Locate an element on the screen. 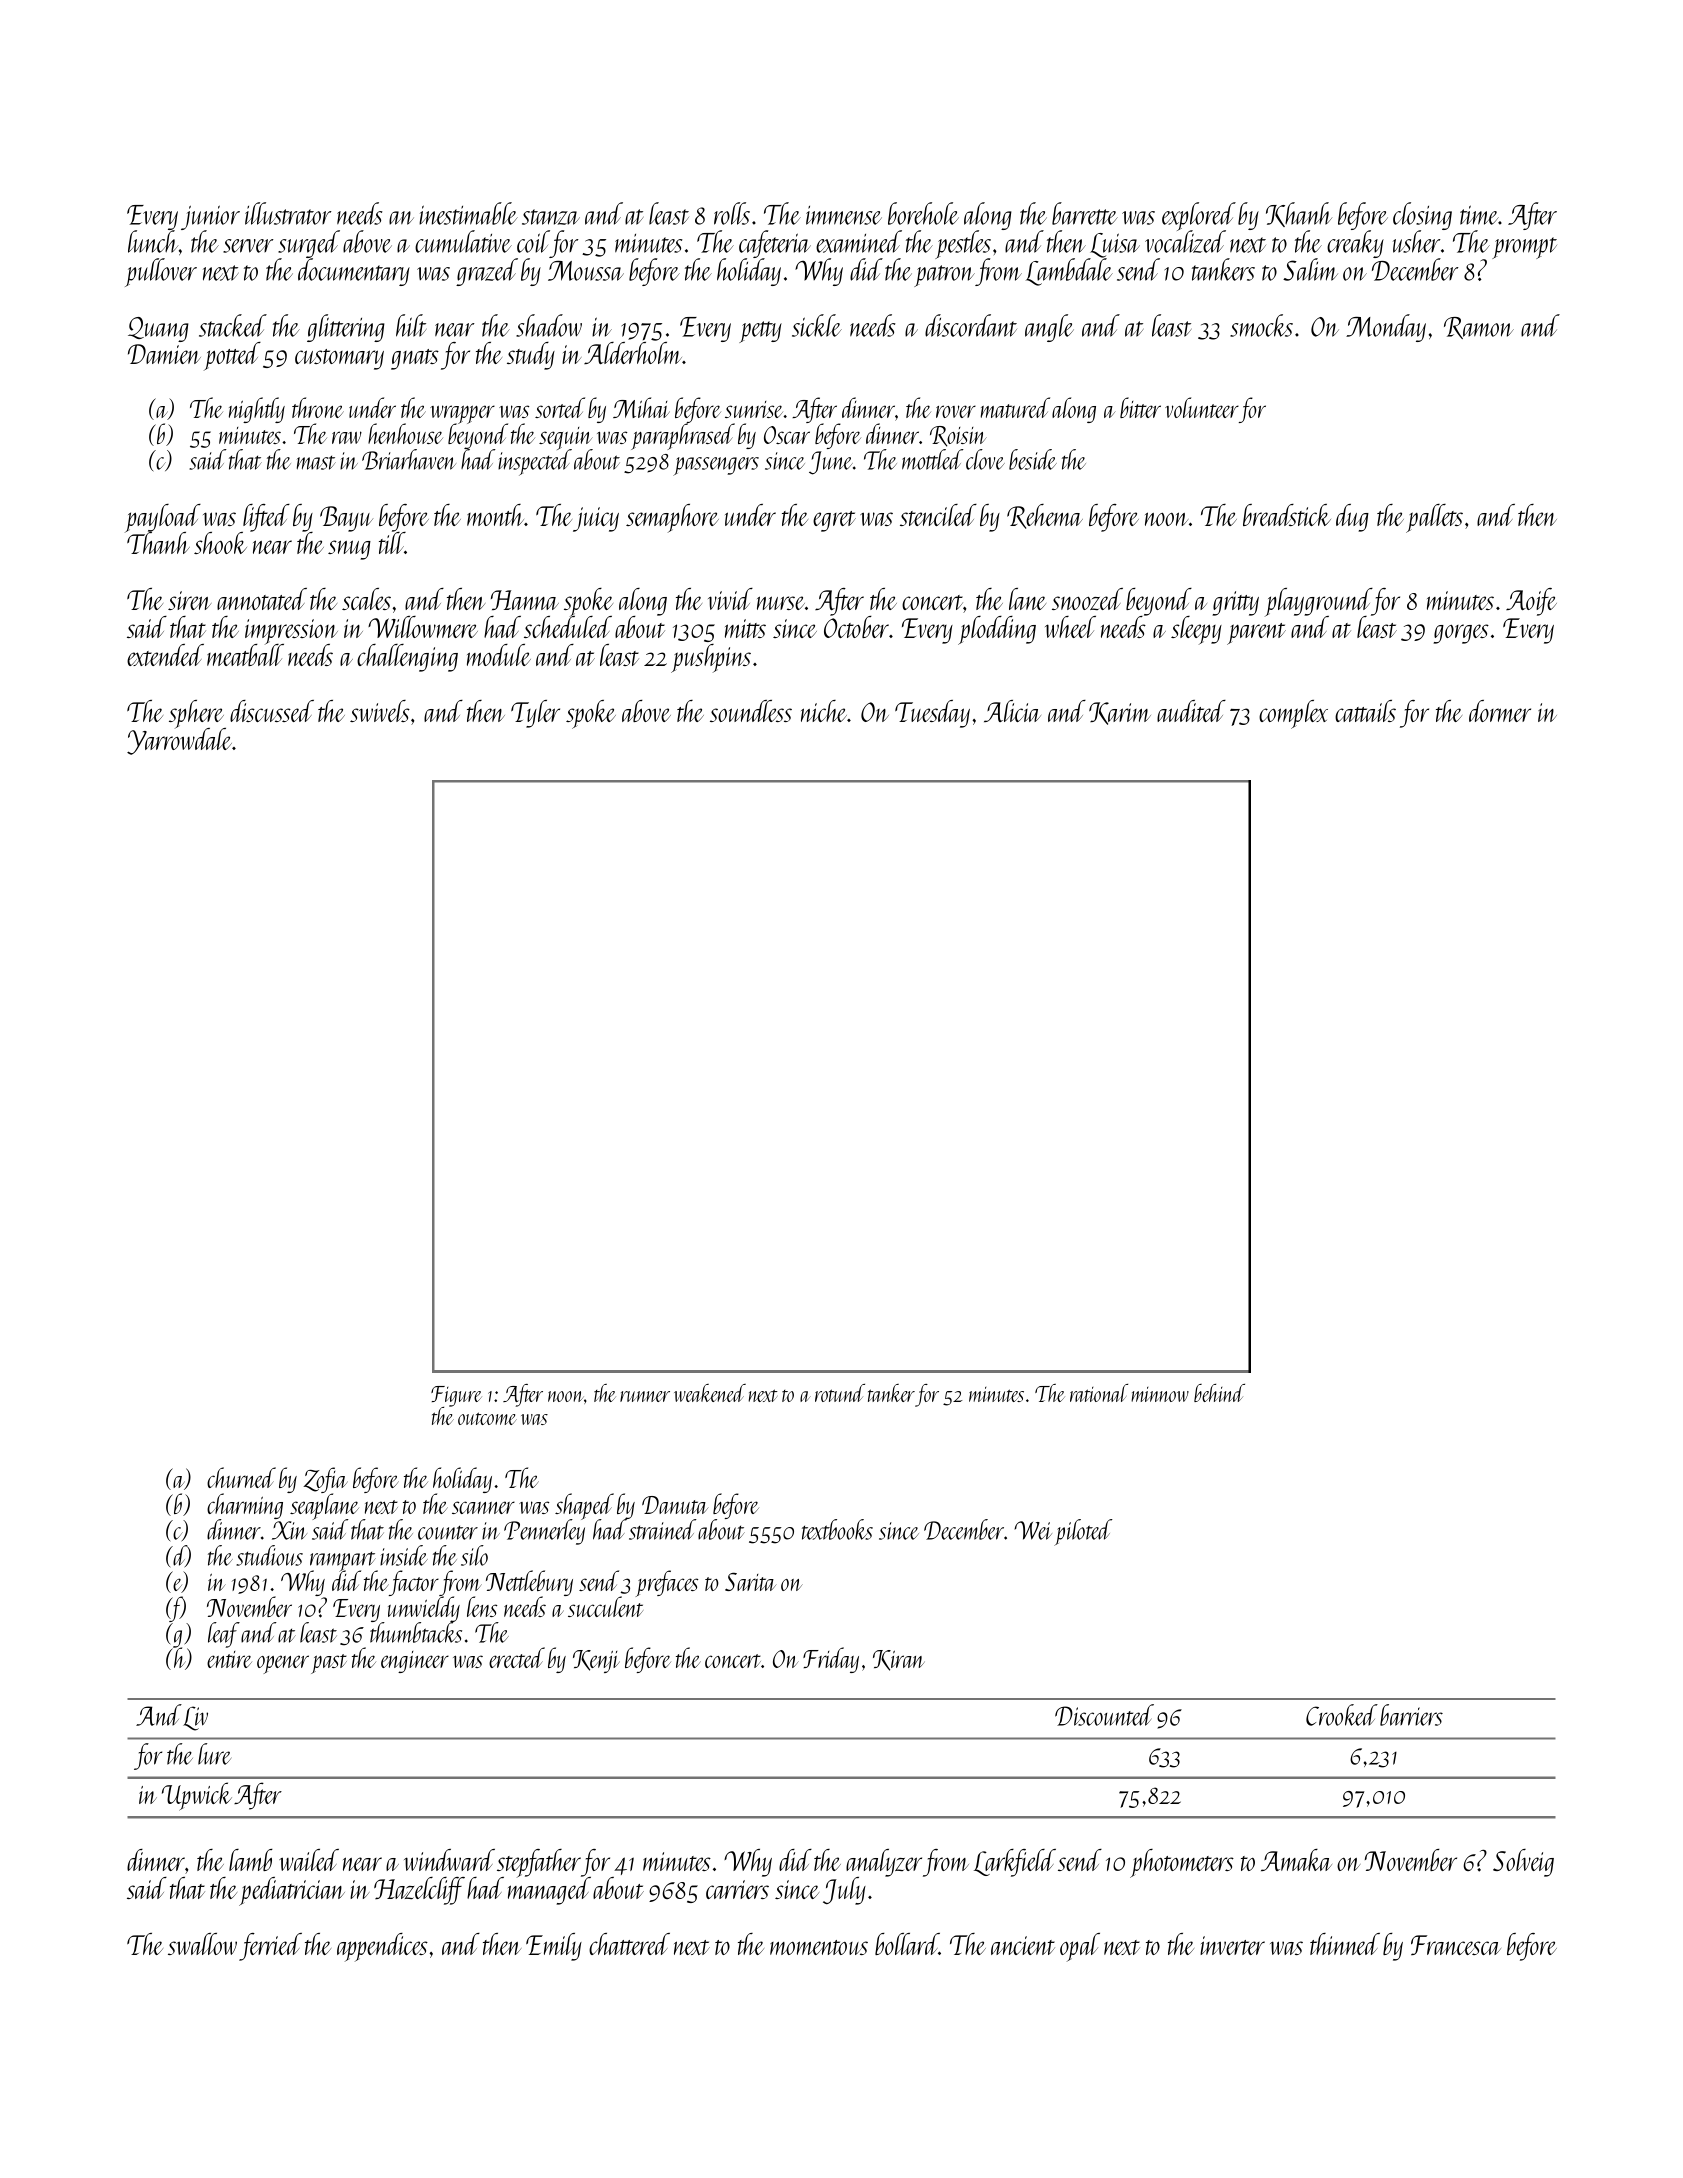  textbooks is located at coordinates (837, 1529).
